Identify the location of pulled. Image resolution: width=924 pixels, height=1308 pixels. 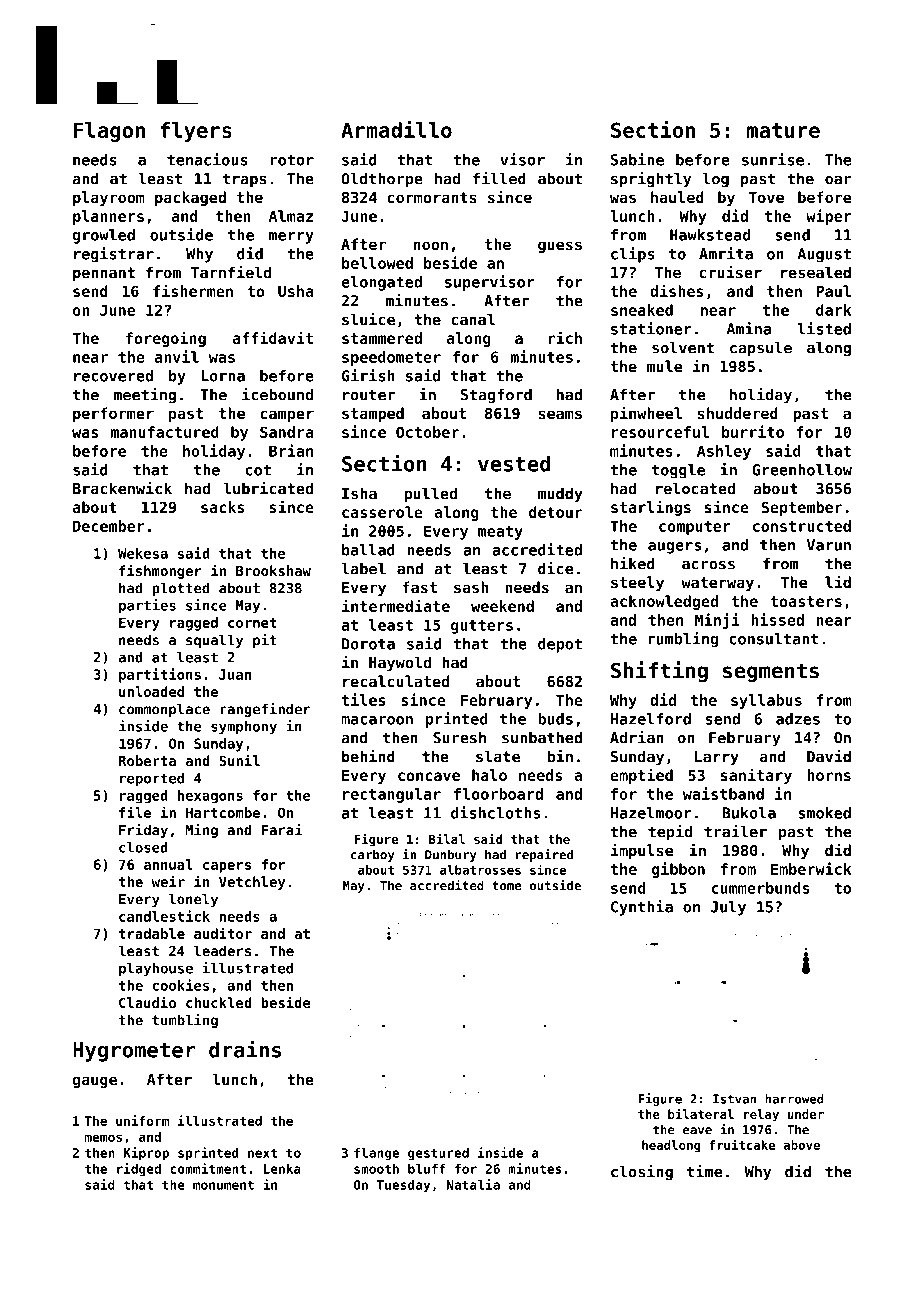
(430, 495).
